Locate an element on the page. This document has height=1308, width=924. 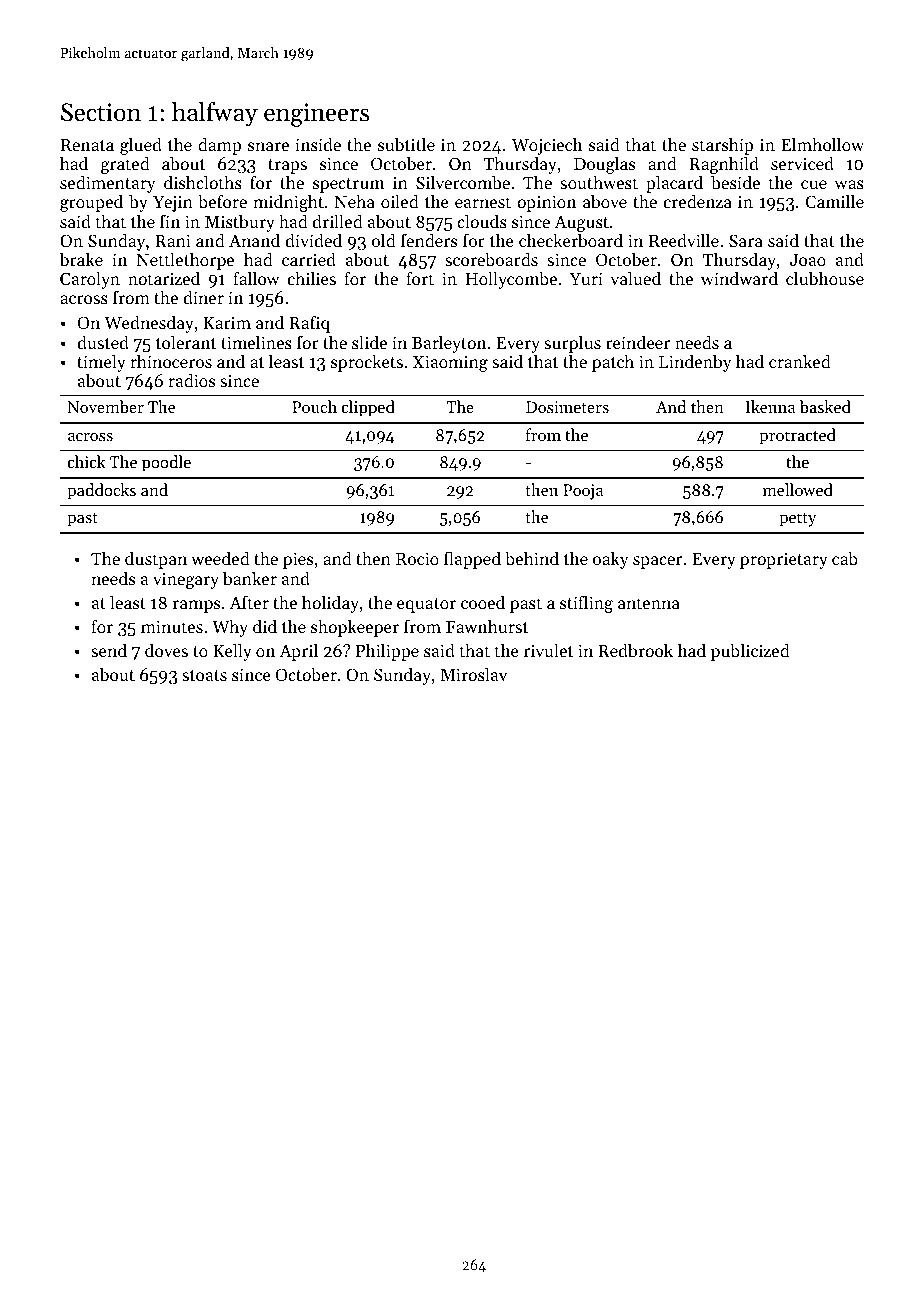
spacer is located at coordinates (657, 562).
